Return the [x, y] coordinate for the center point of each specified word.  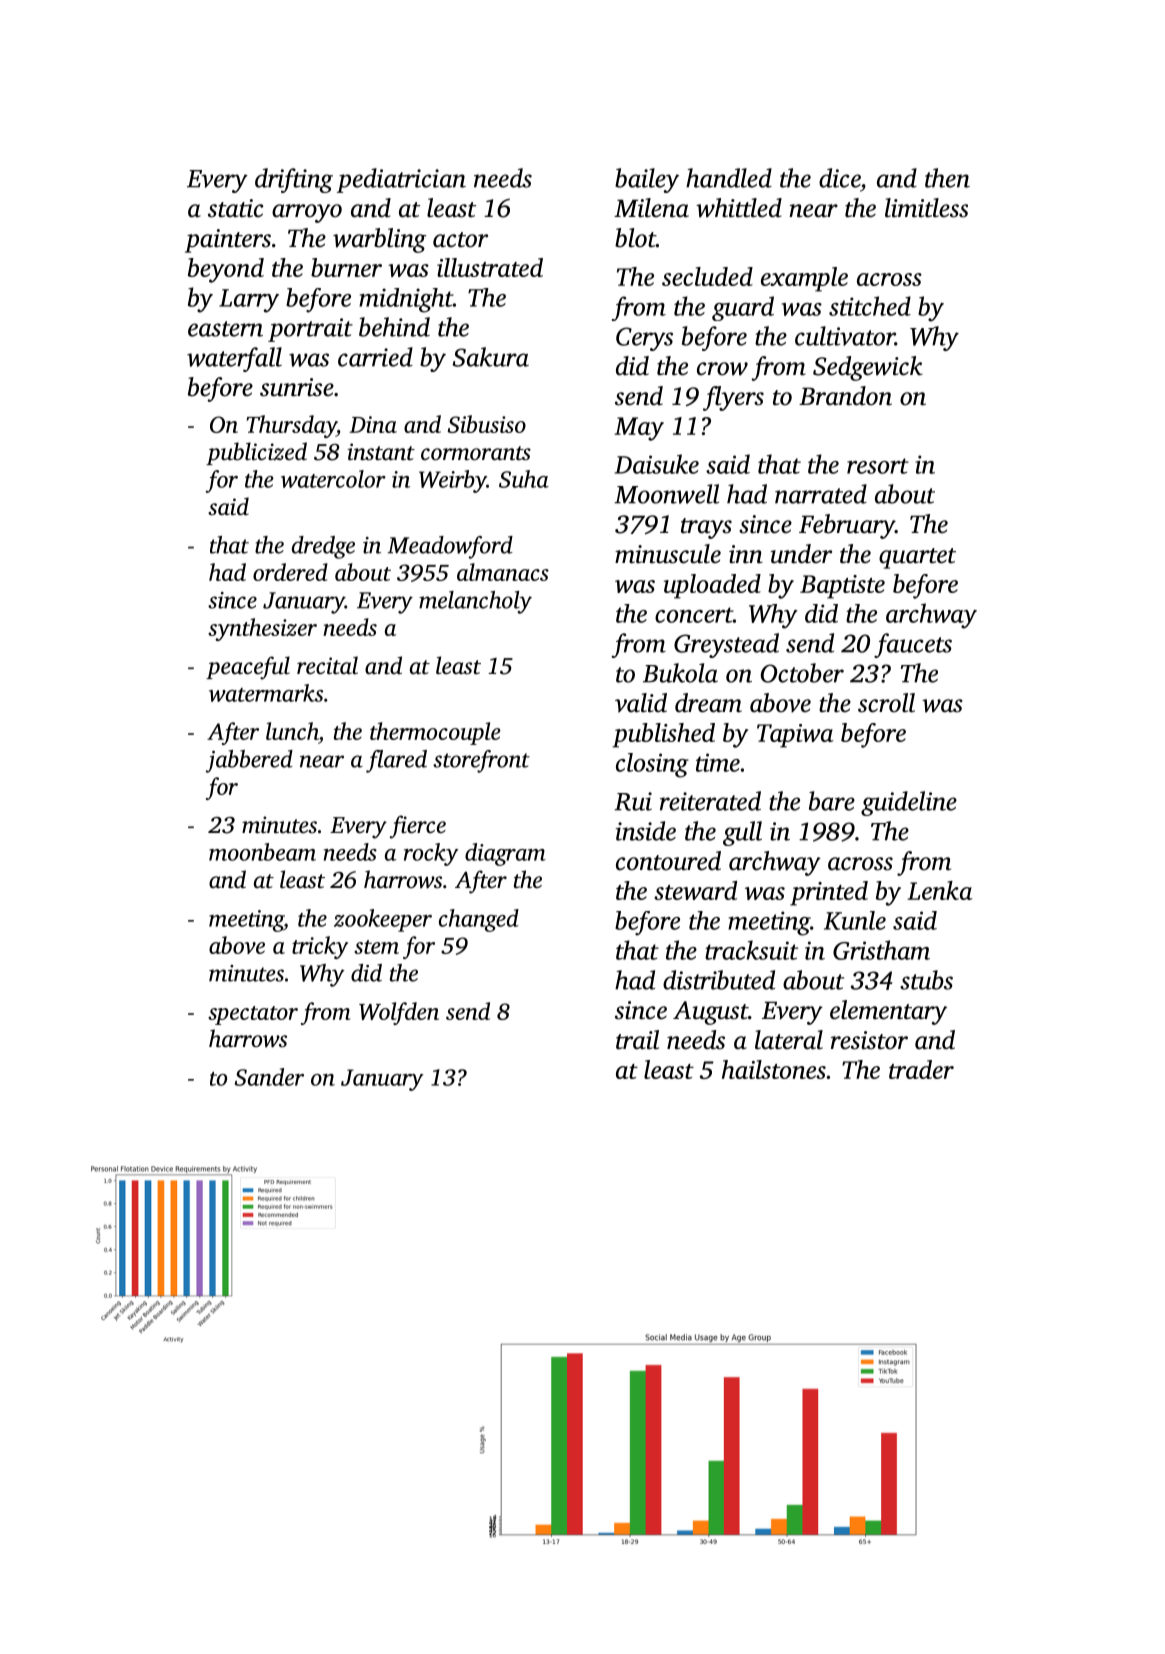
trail [637, 1040]
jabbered [249, 761]
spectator [253, 1015]
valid [641, 703]
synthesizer [262, 629]
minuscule [668, 554]
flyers [733, 398]
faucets [913, 645]
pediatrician [401, 180]
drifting [294, 180]
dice [839, 178]
